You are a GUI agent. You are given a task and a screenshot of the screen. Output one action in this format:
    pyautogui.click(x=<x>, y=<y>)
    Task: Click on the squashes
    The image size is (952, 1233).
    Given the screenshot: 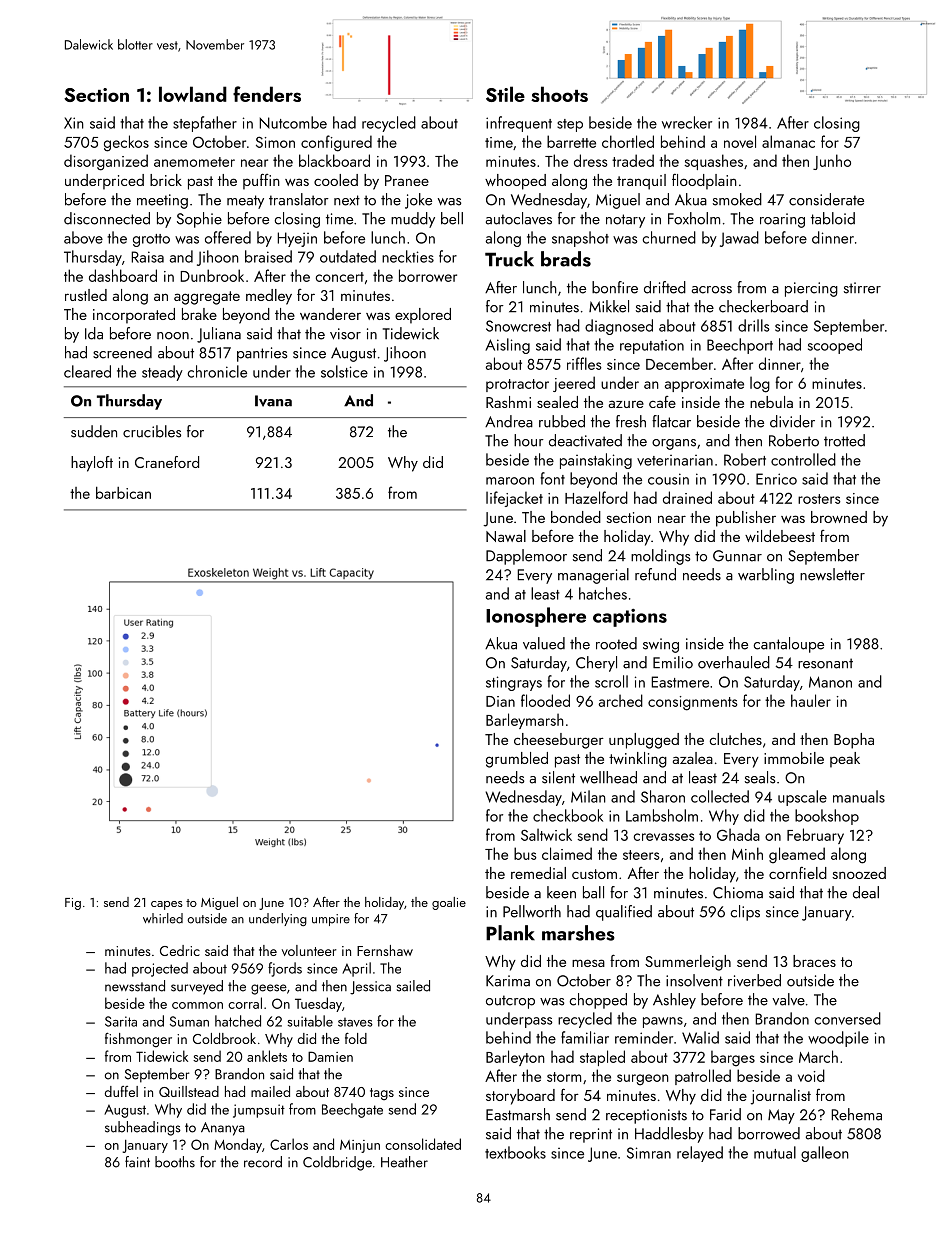 What is the action you would take?
    pyautogui.click(x=714, y=162)
